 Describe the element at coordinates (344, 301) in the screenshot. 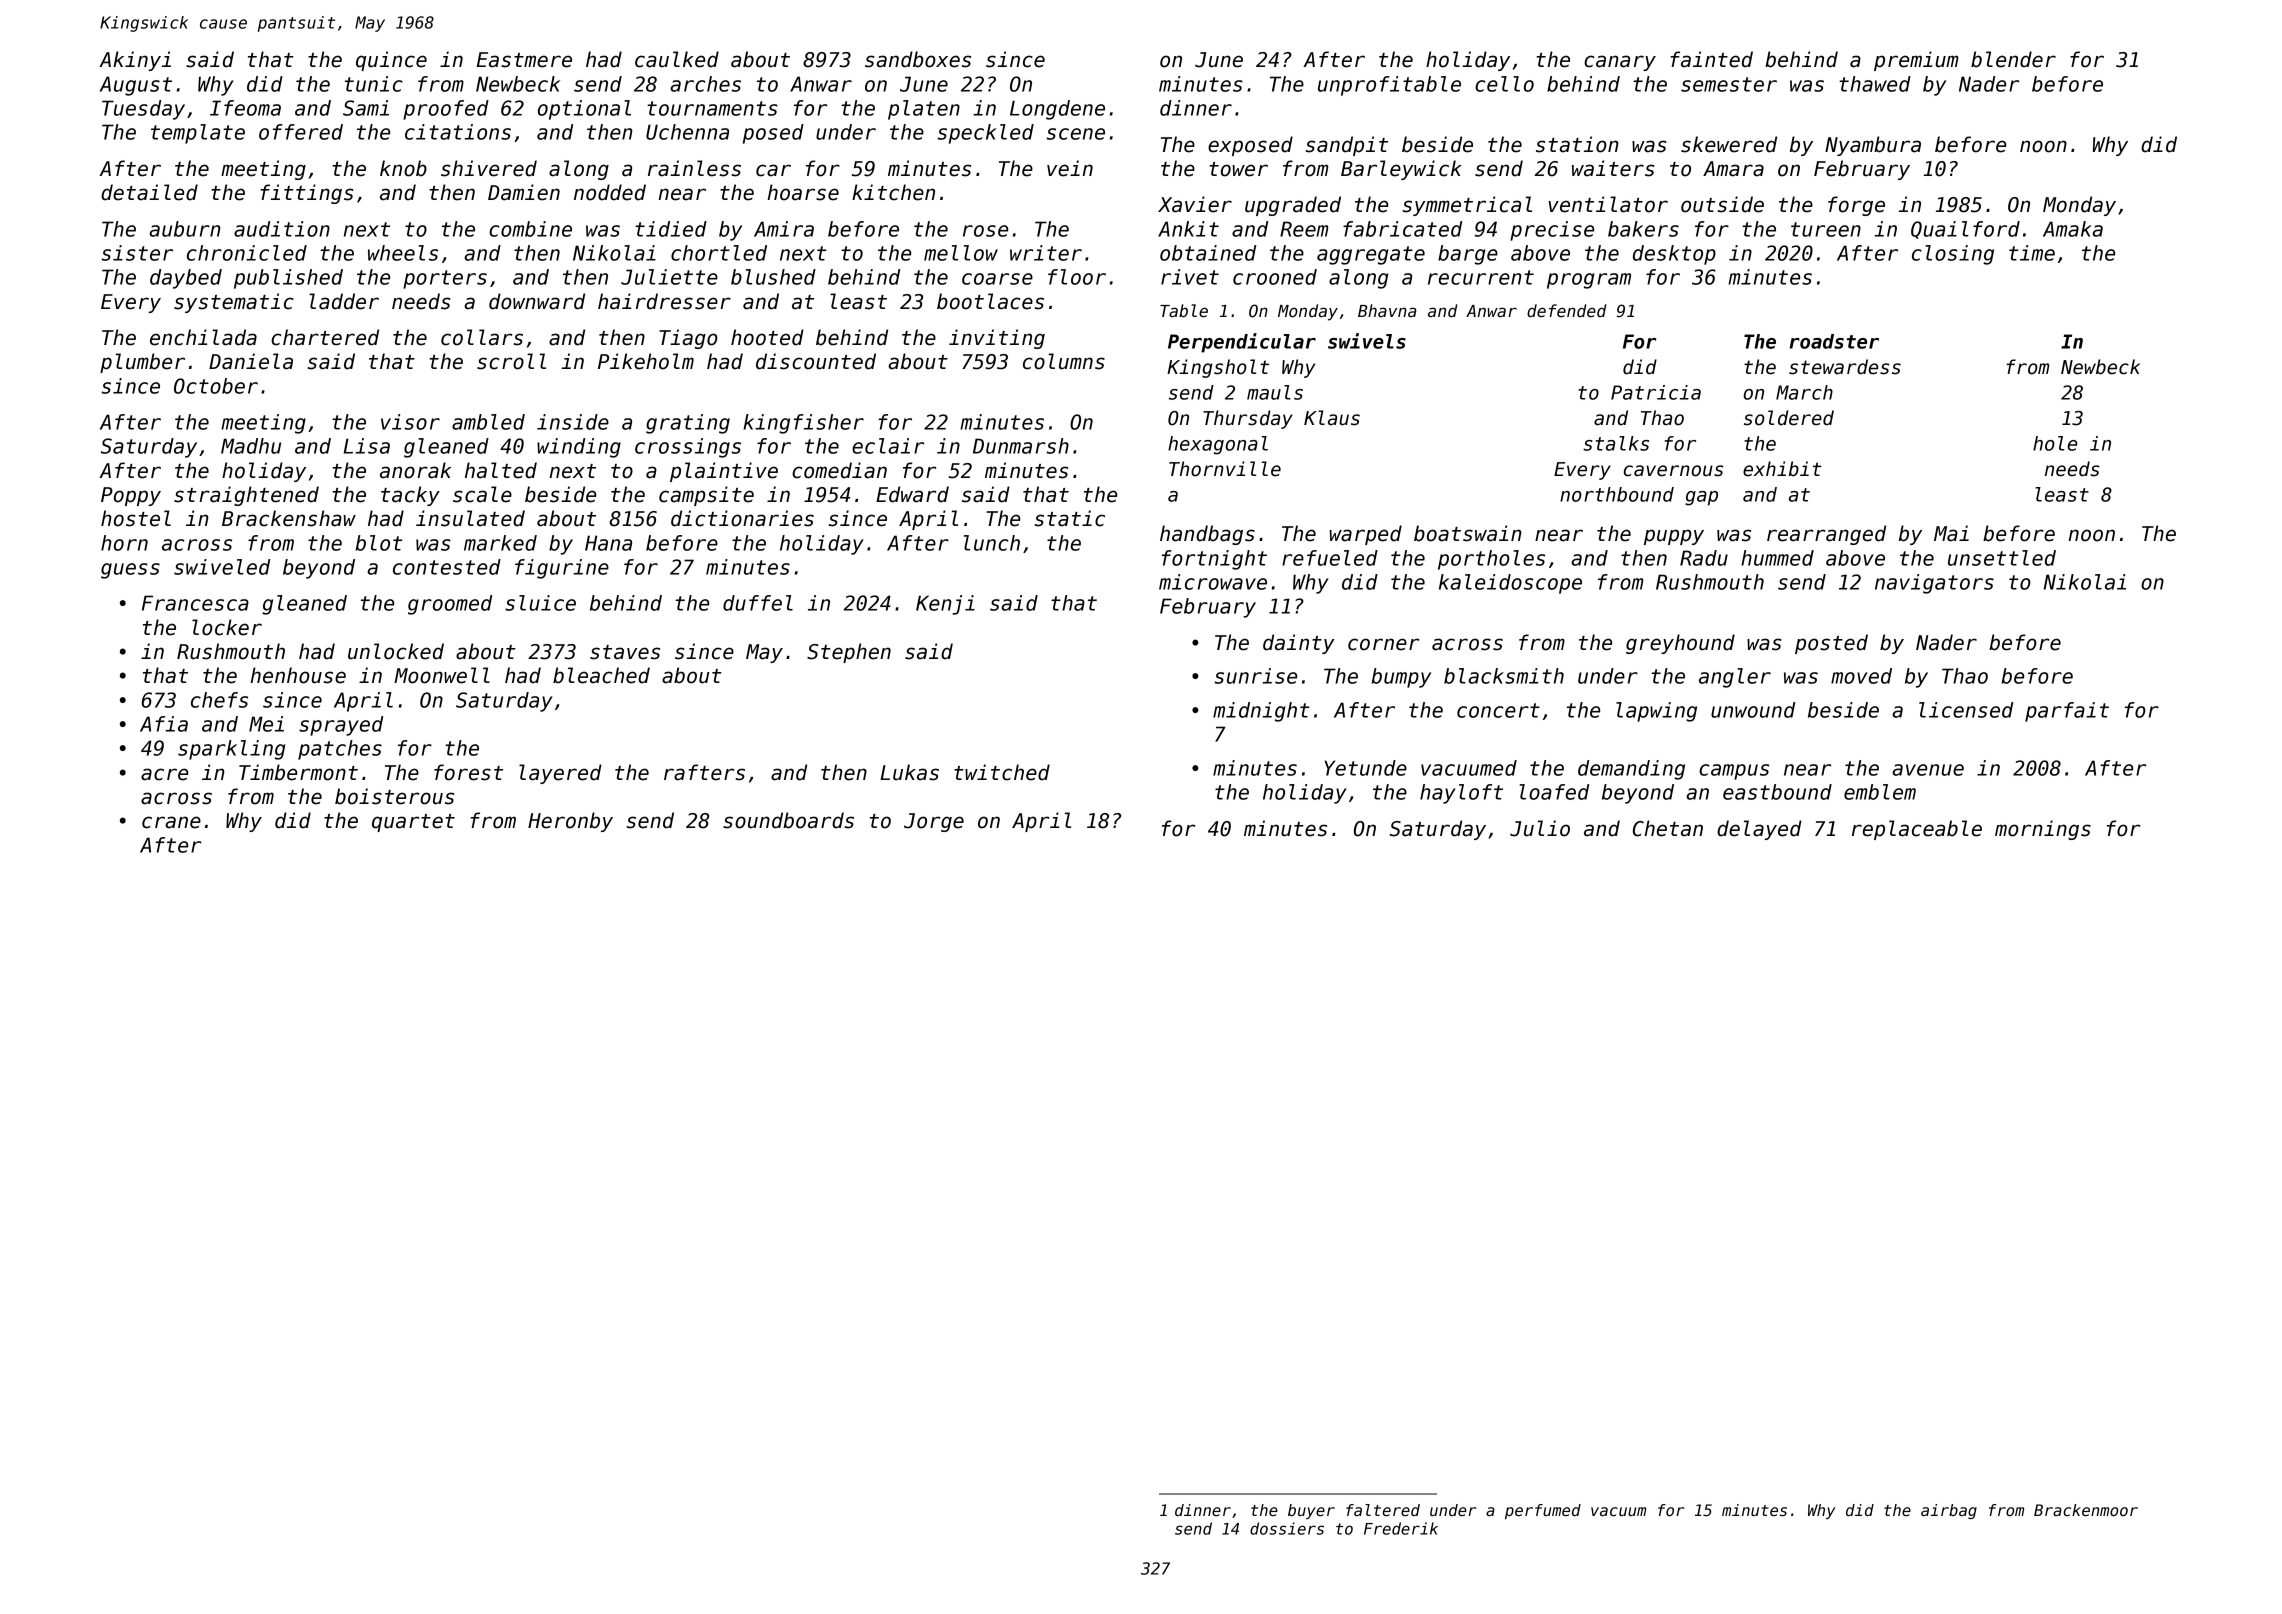

I see `ladder` at that location.
